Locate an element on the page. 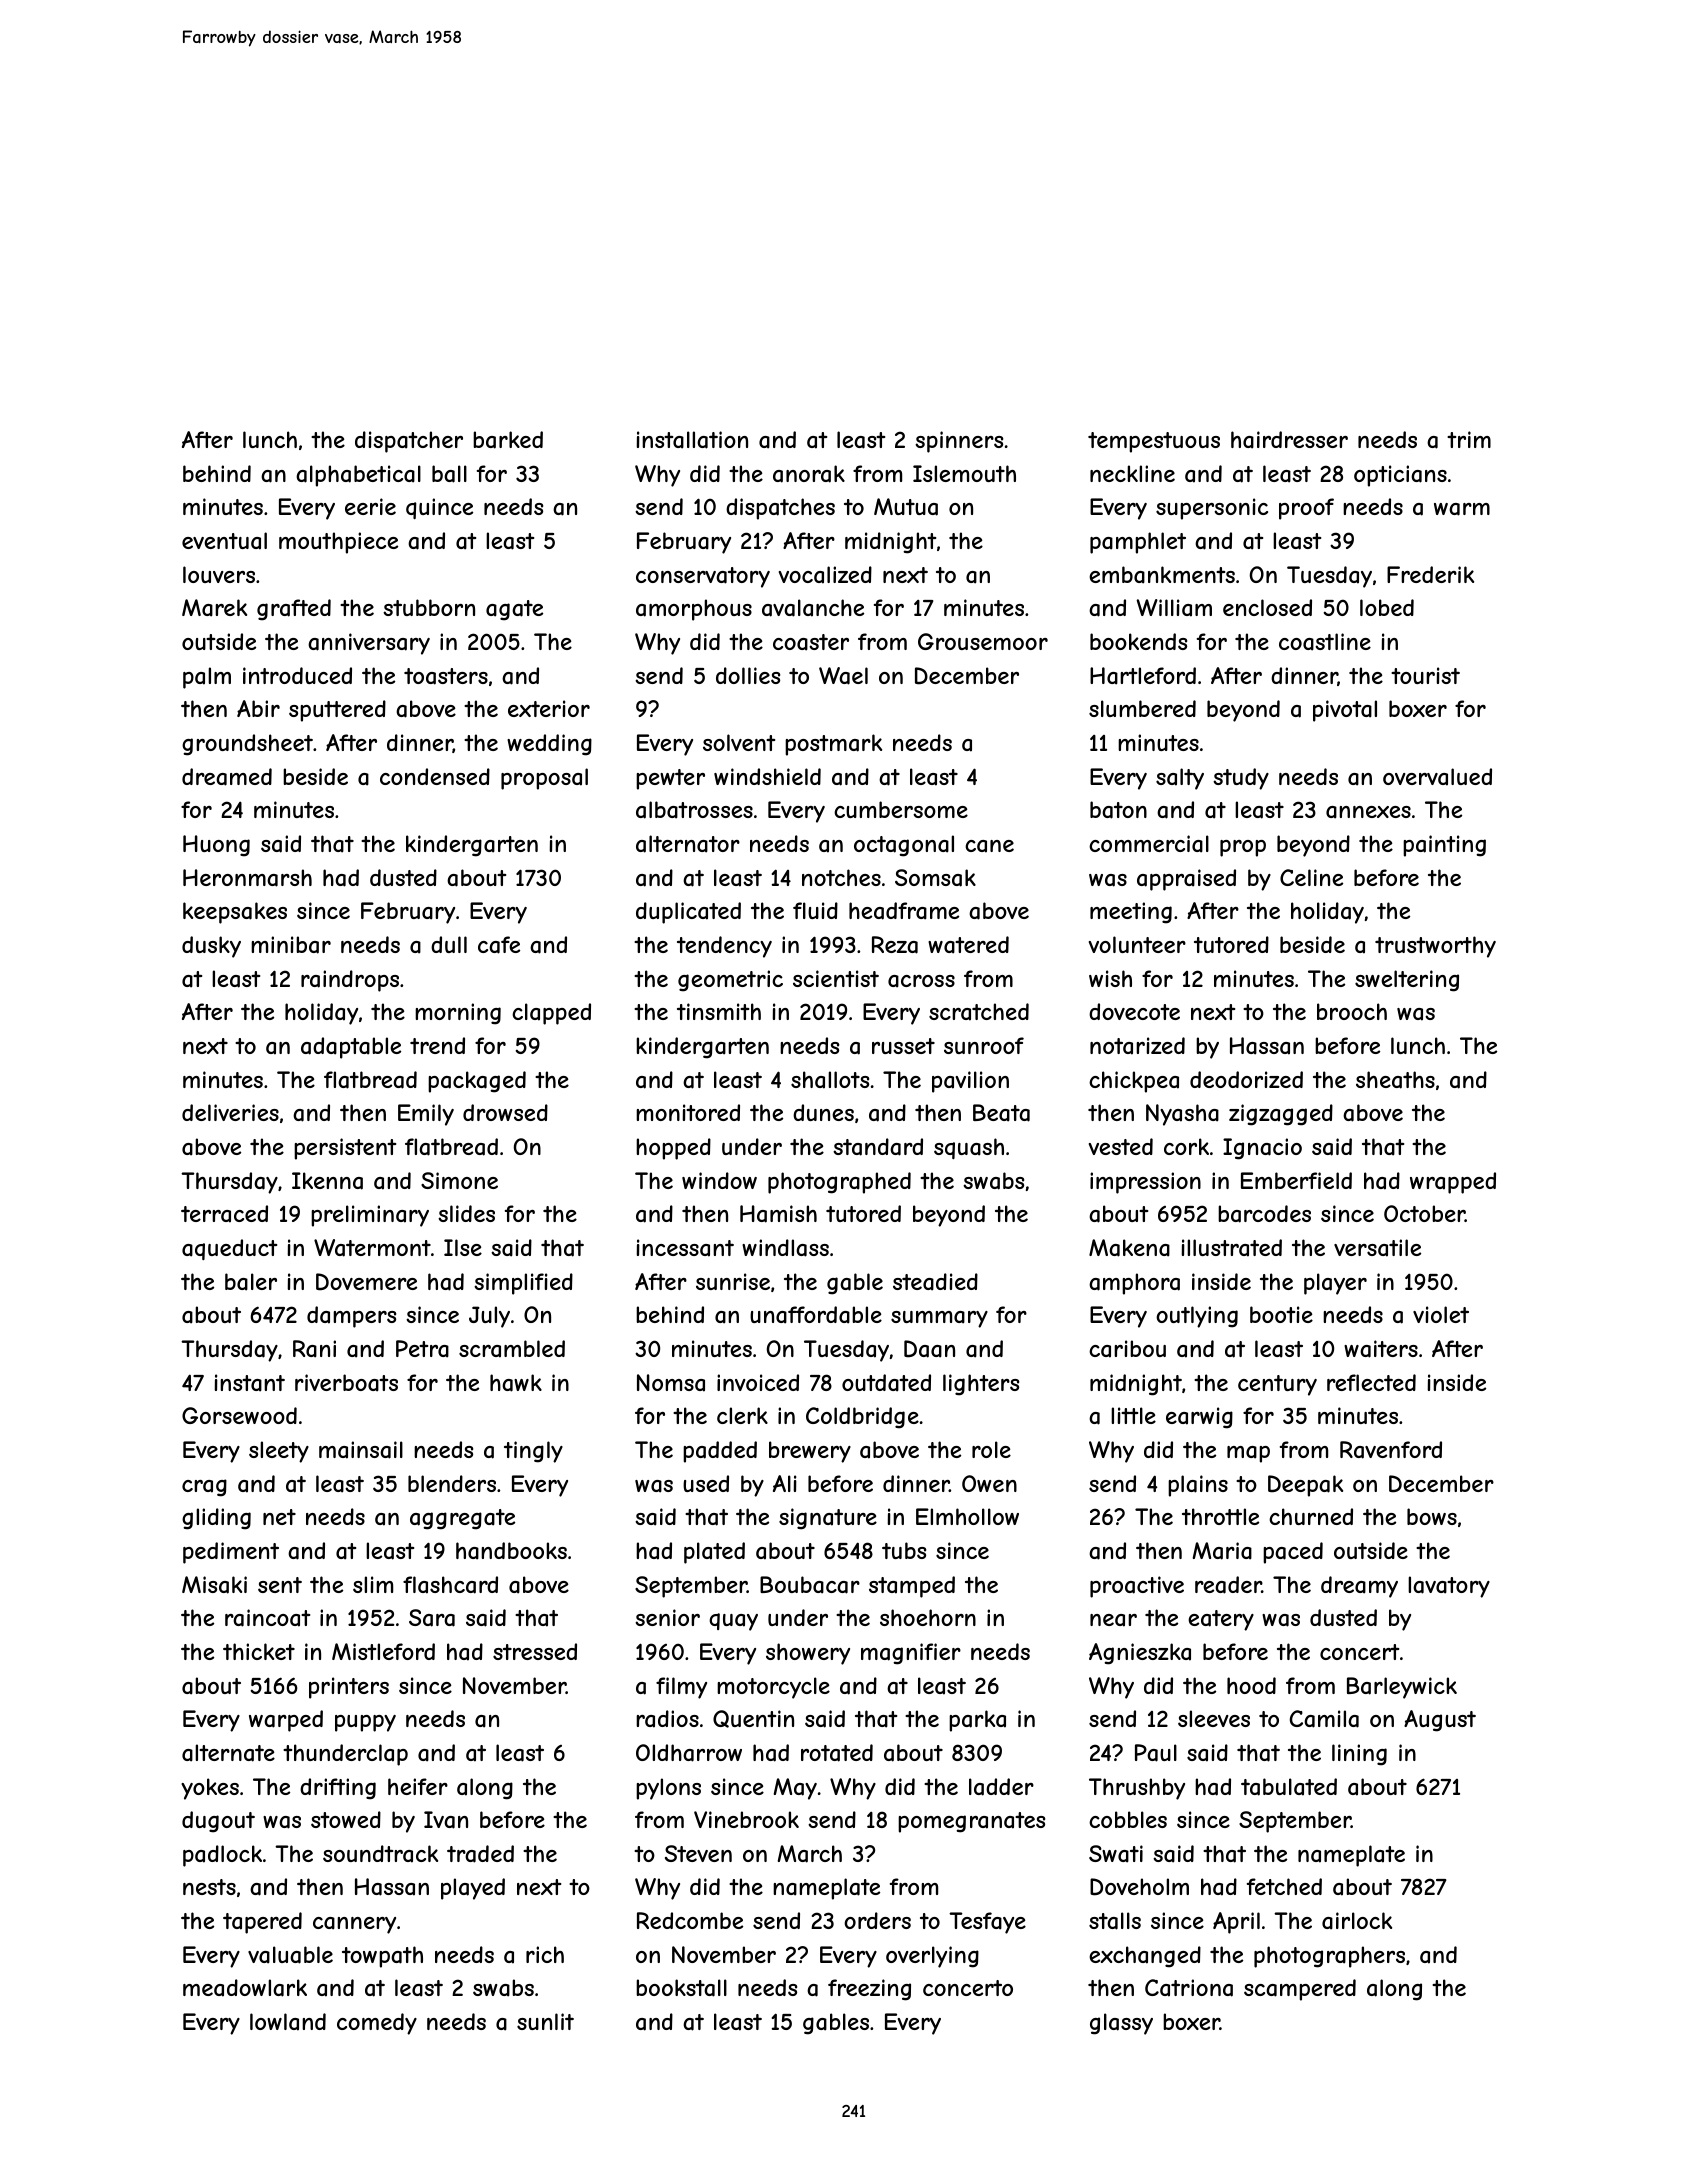 The height and width of the page is (2178, 1683). wrapped is located at coordinates (1453, 1183).
